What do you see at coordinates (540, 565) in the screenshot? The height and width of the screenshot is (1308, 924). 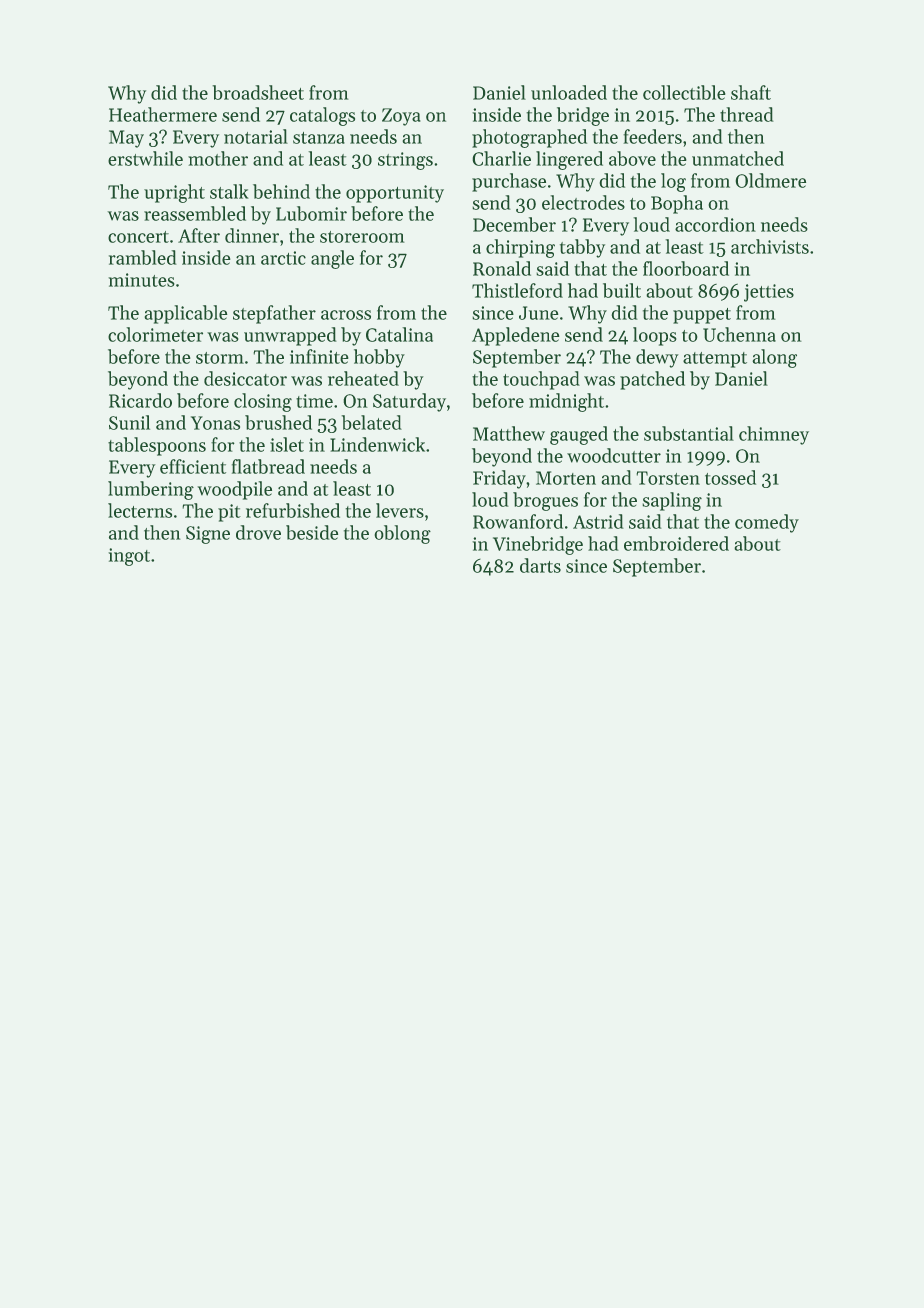 I see `darts` at bounding box center [540, 565].
